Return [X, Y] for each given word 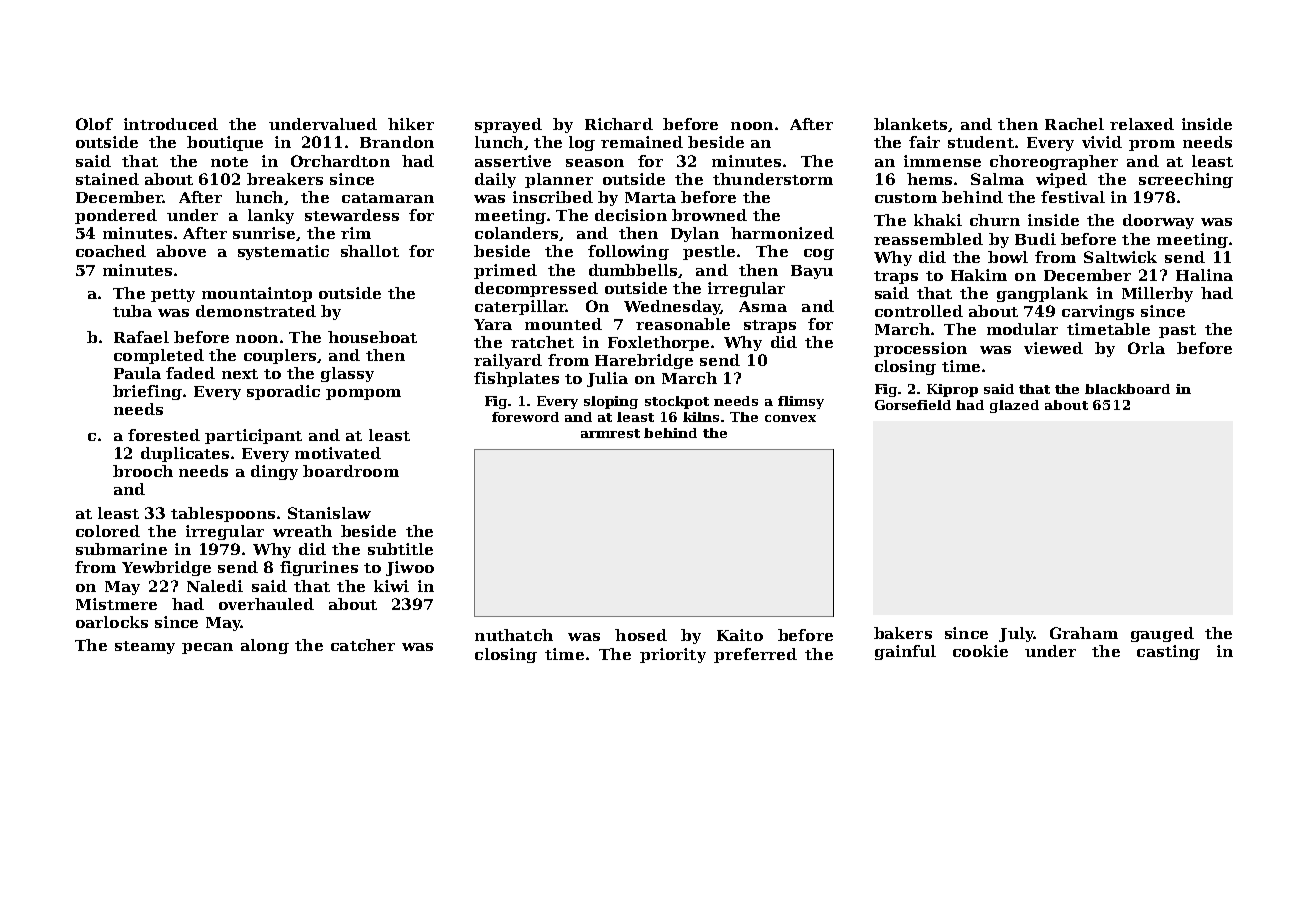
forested [164, 435]
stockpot [677, 402]
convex [790, 418]
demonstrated [256, 311]
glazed [1014, 406]
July [1016, 634]
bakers [903, 633]
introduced [171, 124]
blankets [910, 124]
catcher [363, 645]
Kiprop [952, 390]
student [981, 142]
